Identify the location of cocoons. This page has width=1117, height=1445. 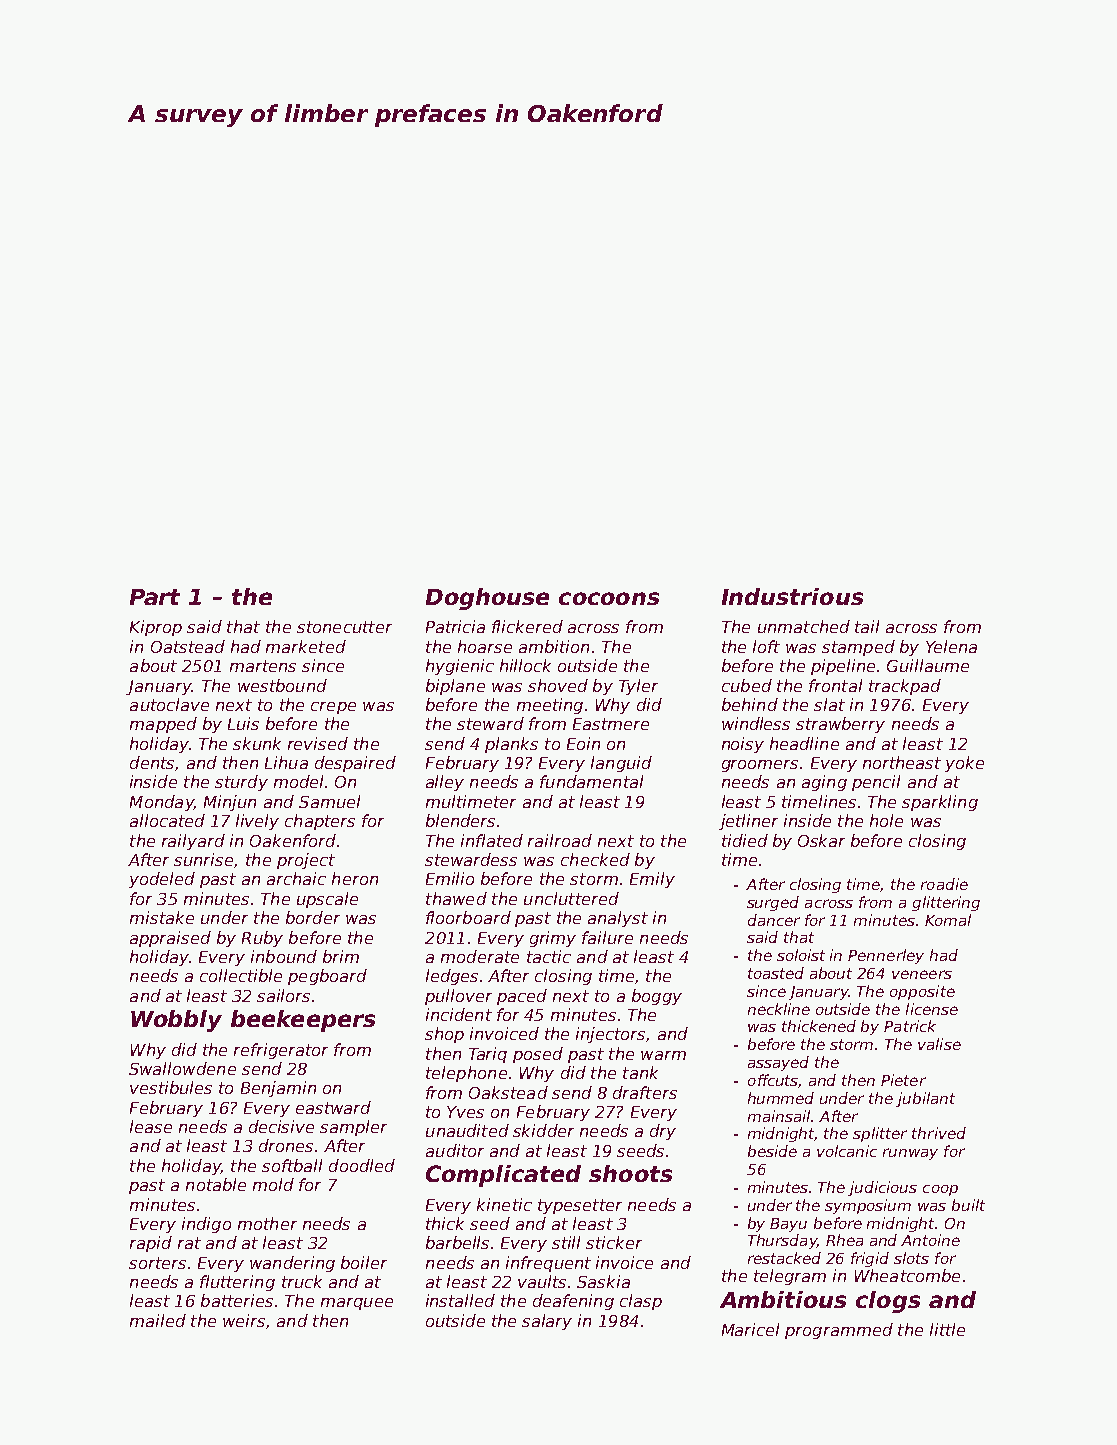
(609, 598).
